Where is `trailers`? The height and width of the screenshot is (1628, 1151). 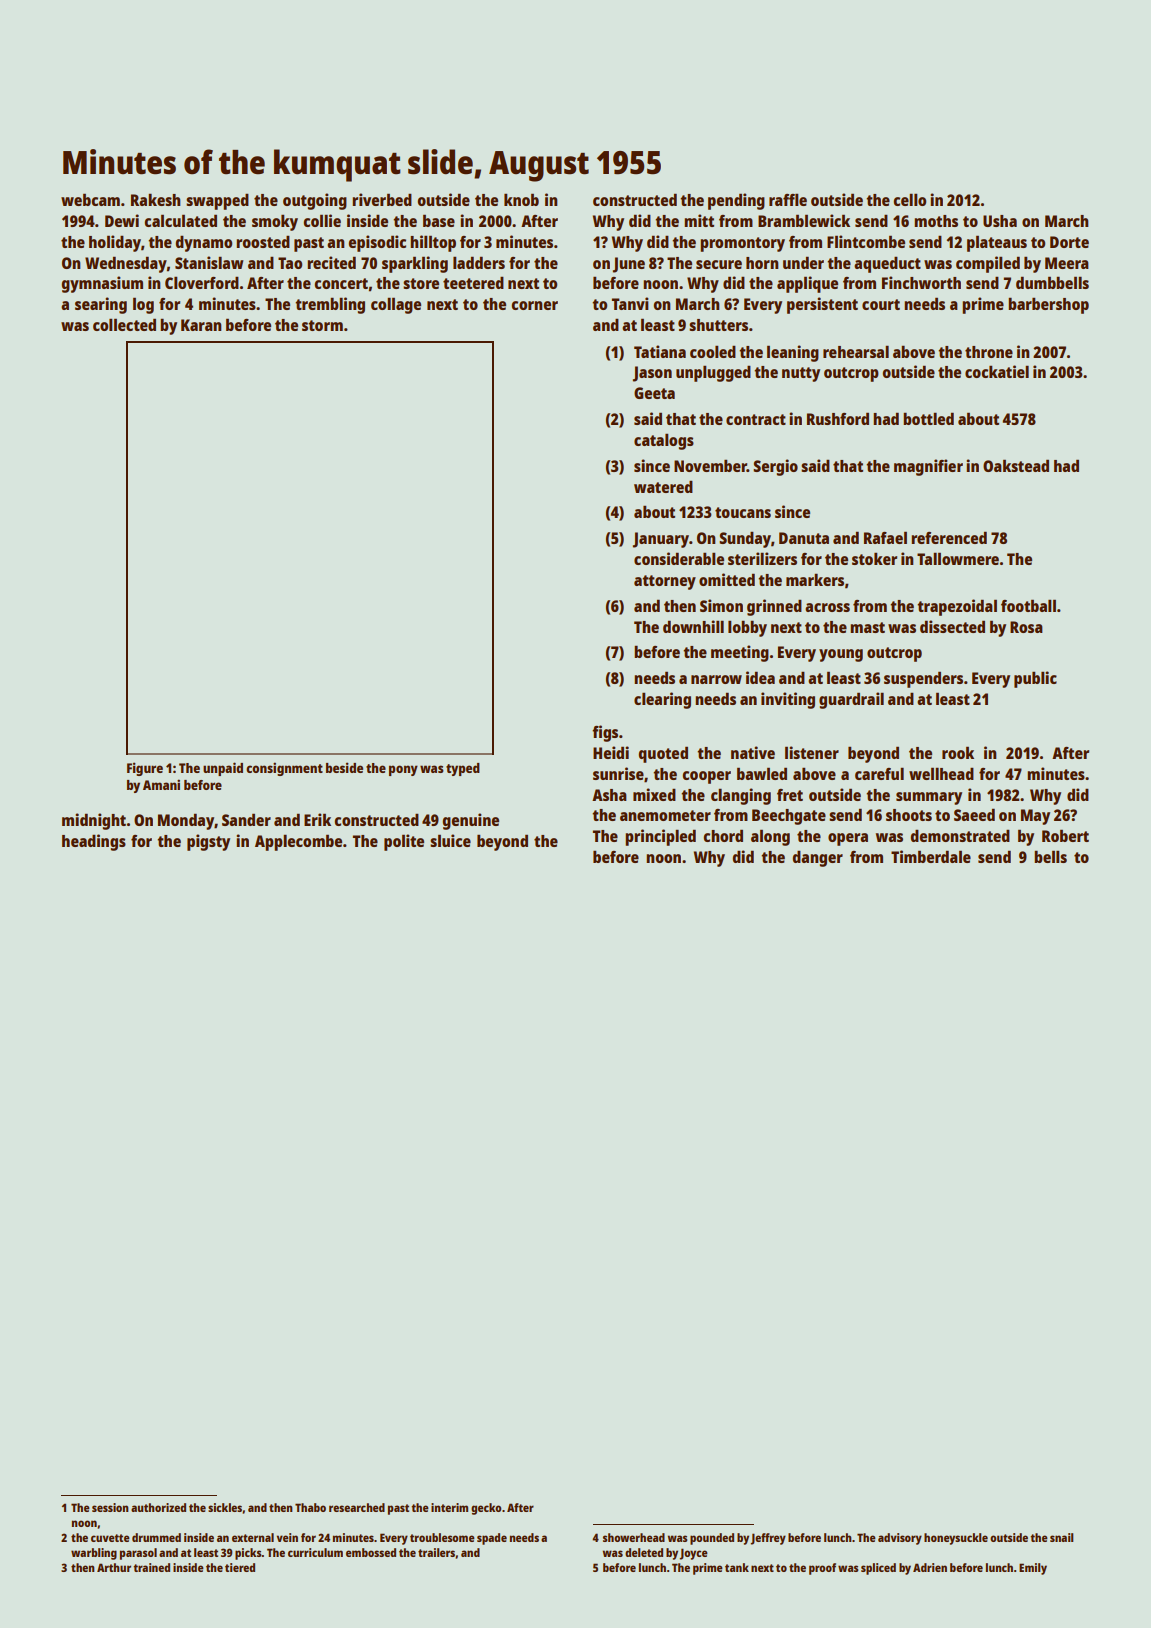 trailers is located at coordinates (437, 1553).
